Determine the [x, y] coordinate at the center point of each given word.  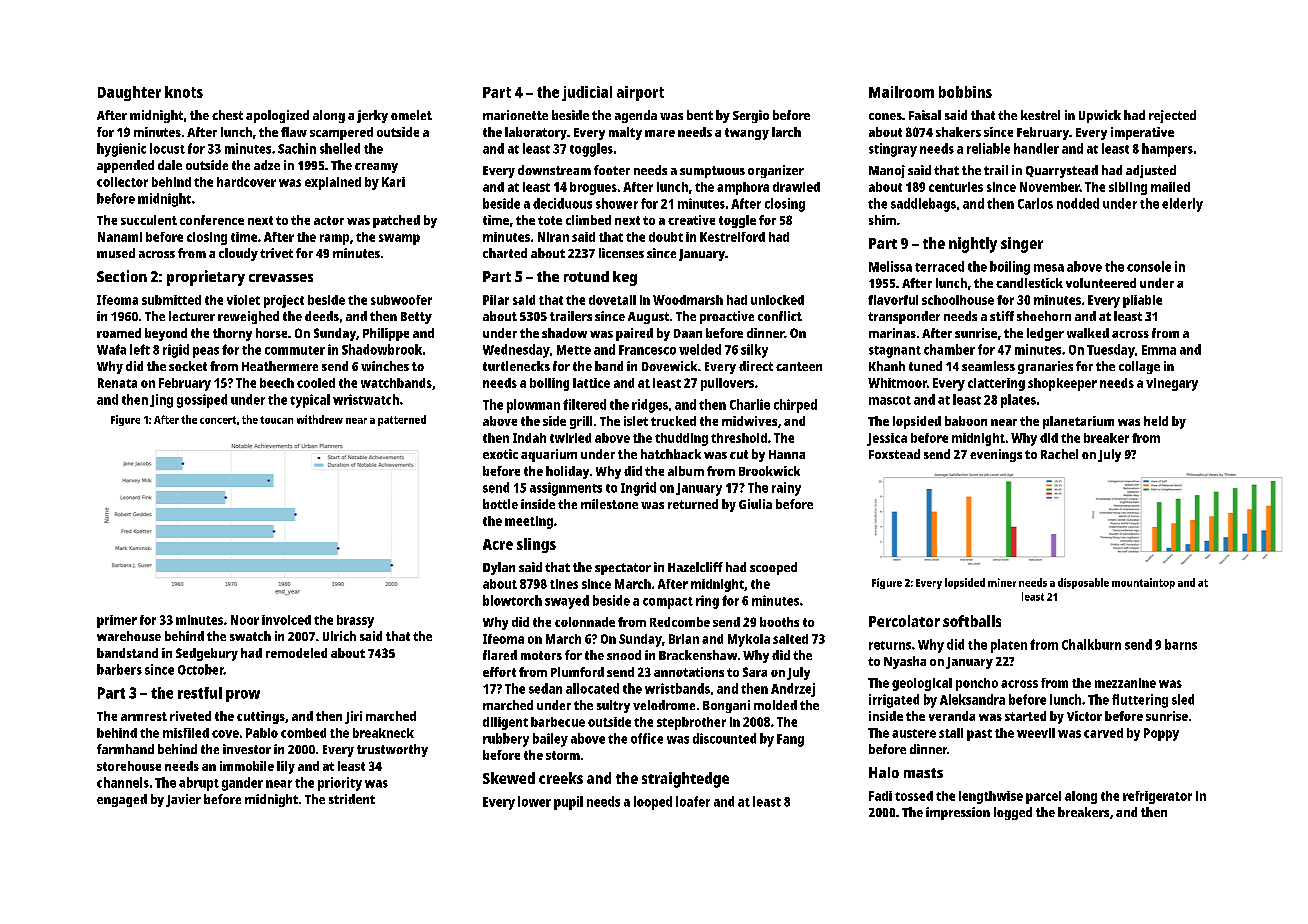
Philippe [386, 334]
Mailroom [901, 92]
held [1156, 421]
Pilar [496, 300]
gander [242, 784]
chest [227, 115]
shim [882, 220]
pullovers [727, 384]
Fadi [880, 796]
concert [218, 420]
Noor [245, 620]
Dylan [499, 568]
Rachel [1059, 454]
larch [786, 132]
